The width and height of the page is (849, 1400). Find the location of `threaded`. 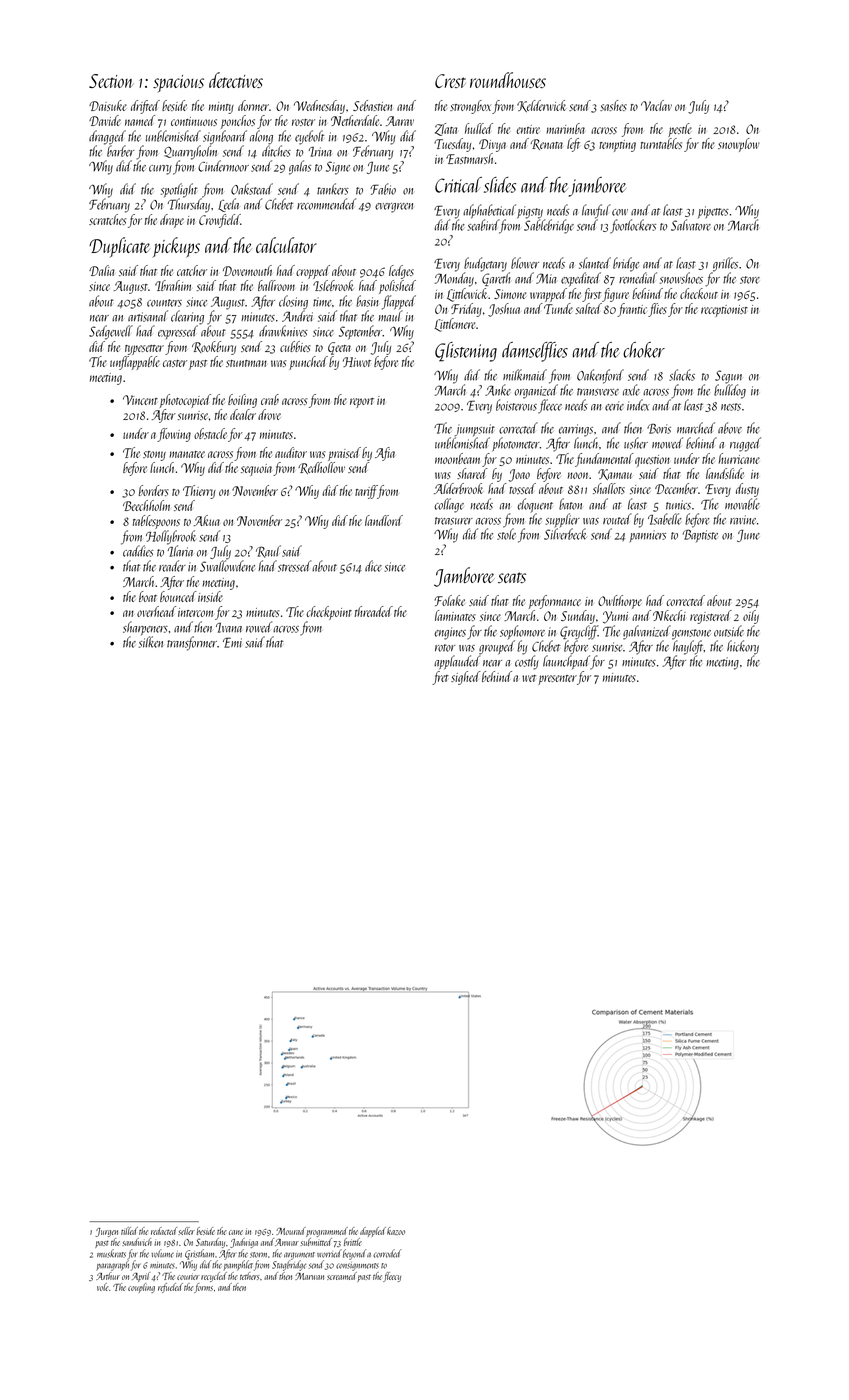

threaded is located at coordinates (374, 611).
